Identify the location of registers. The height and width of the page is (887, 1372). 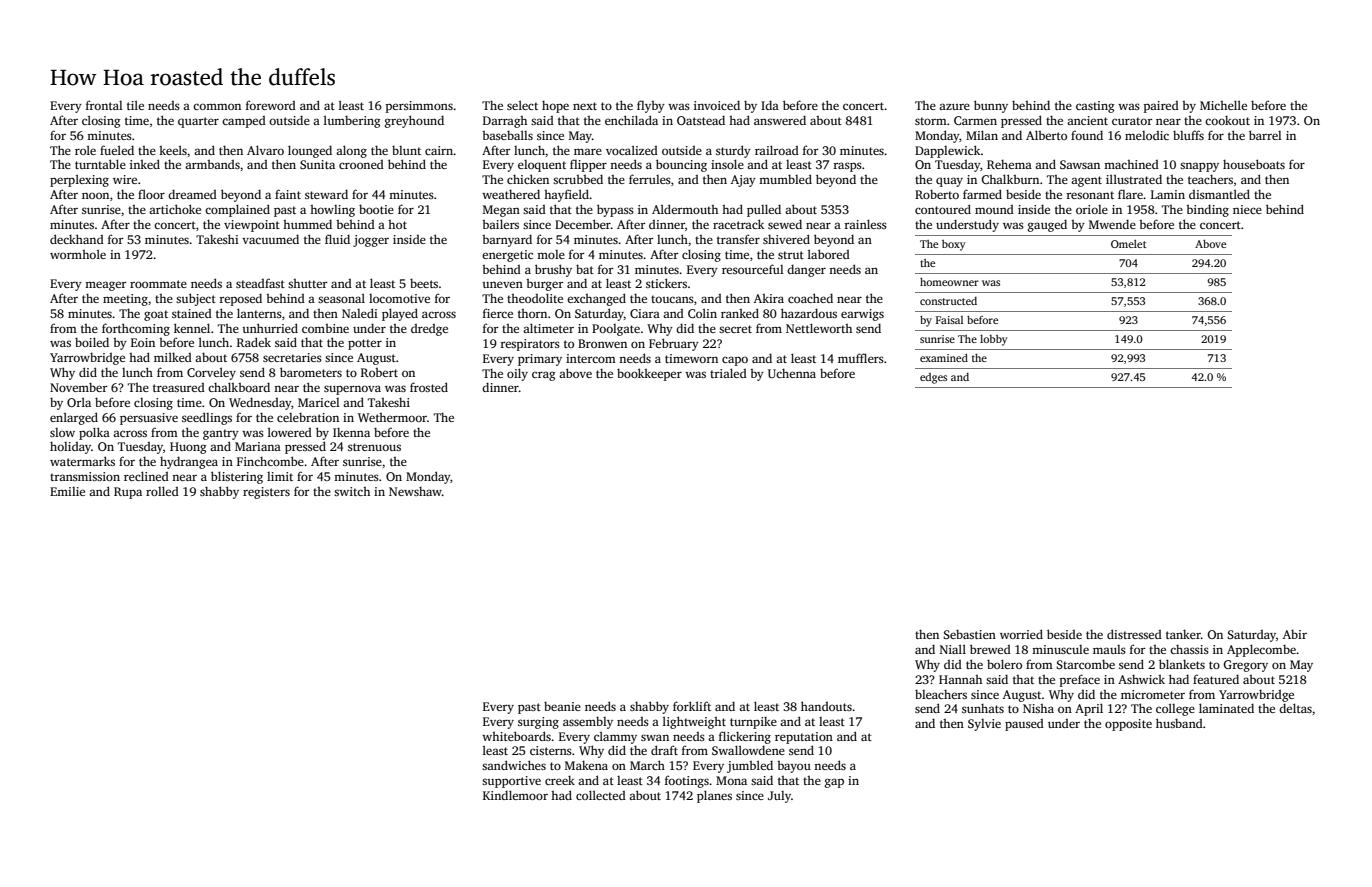
(266, 493).
